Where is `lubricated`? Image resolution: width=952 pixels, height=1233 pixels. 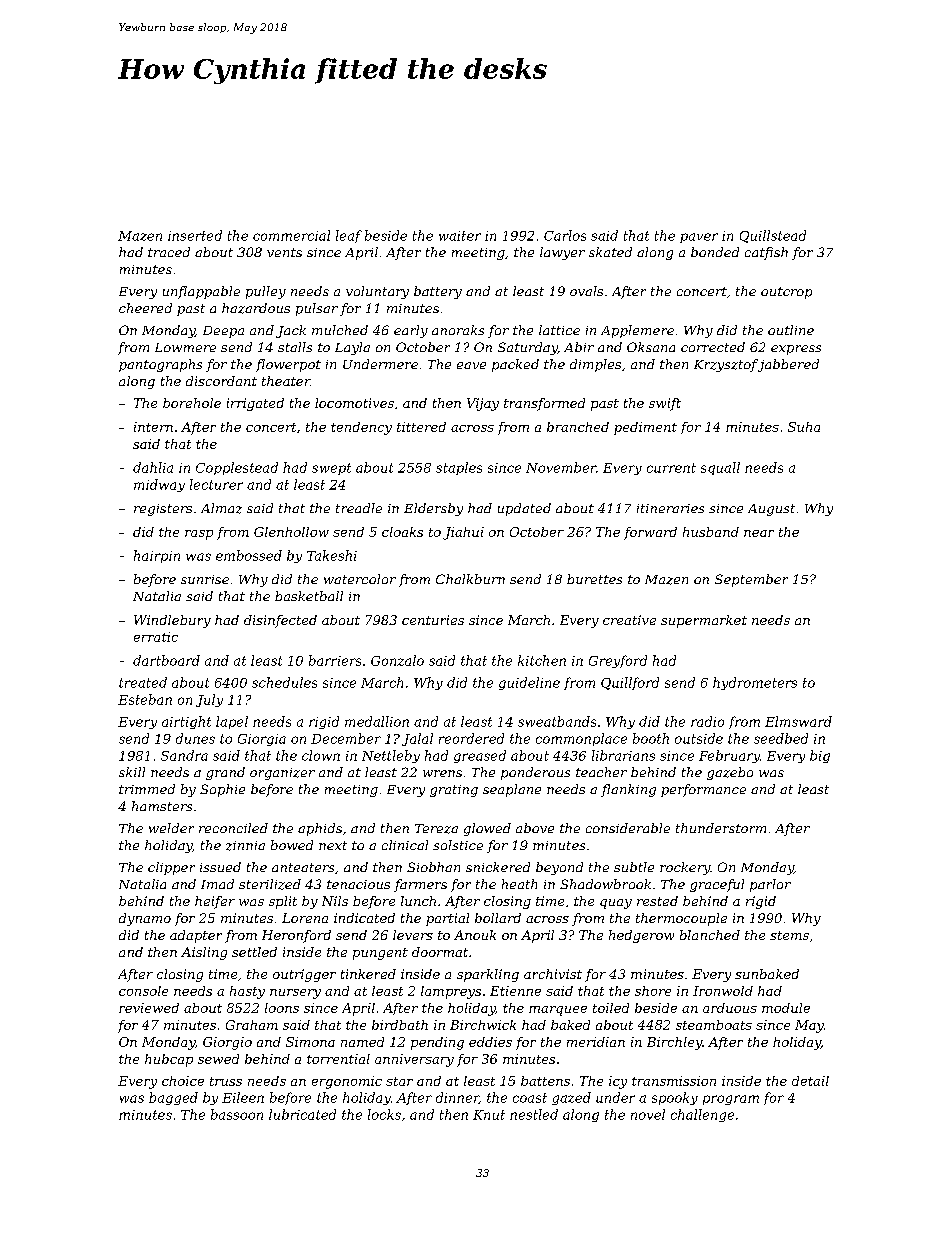
lubricated is located at coordinates (302, 1114).
